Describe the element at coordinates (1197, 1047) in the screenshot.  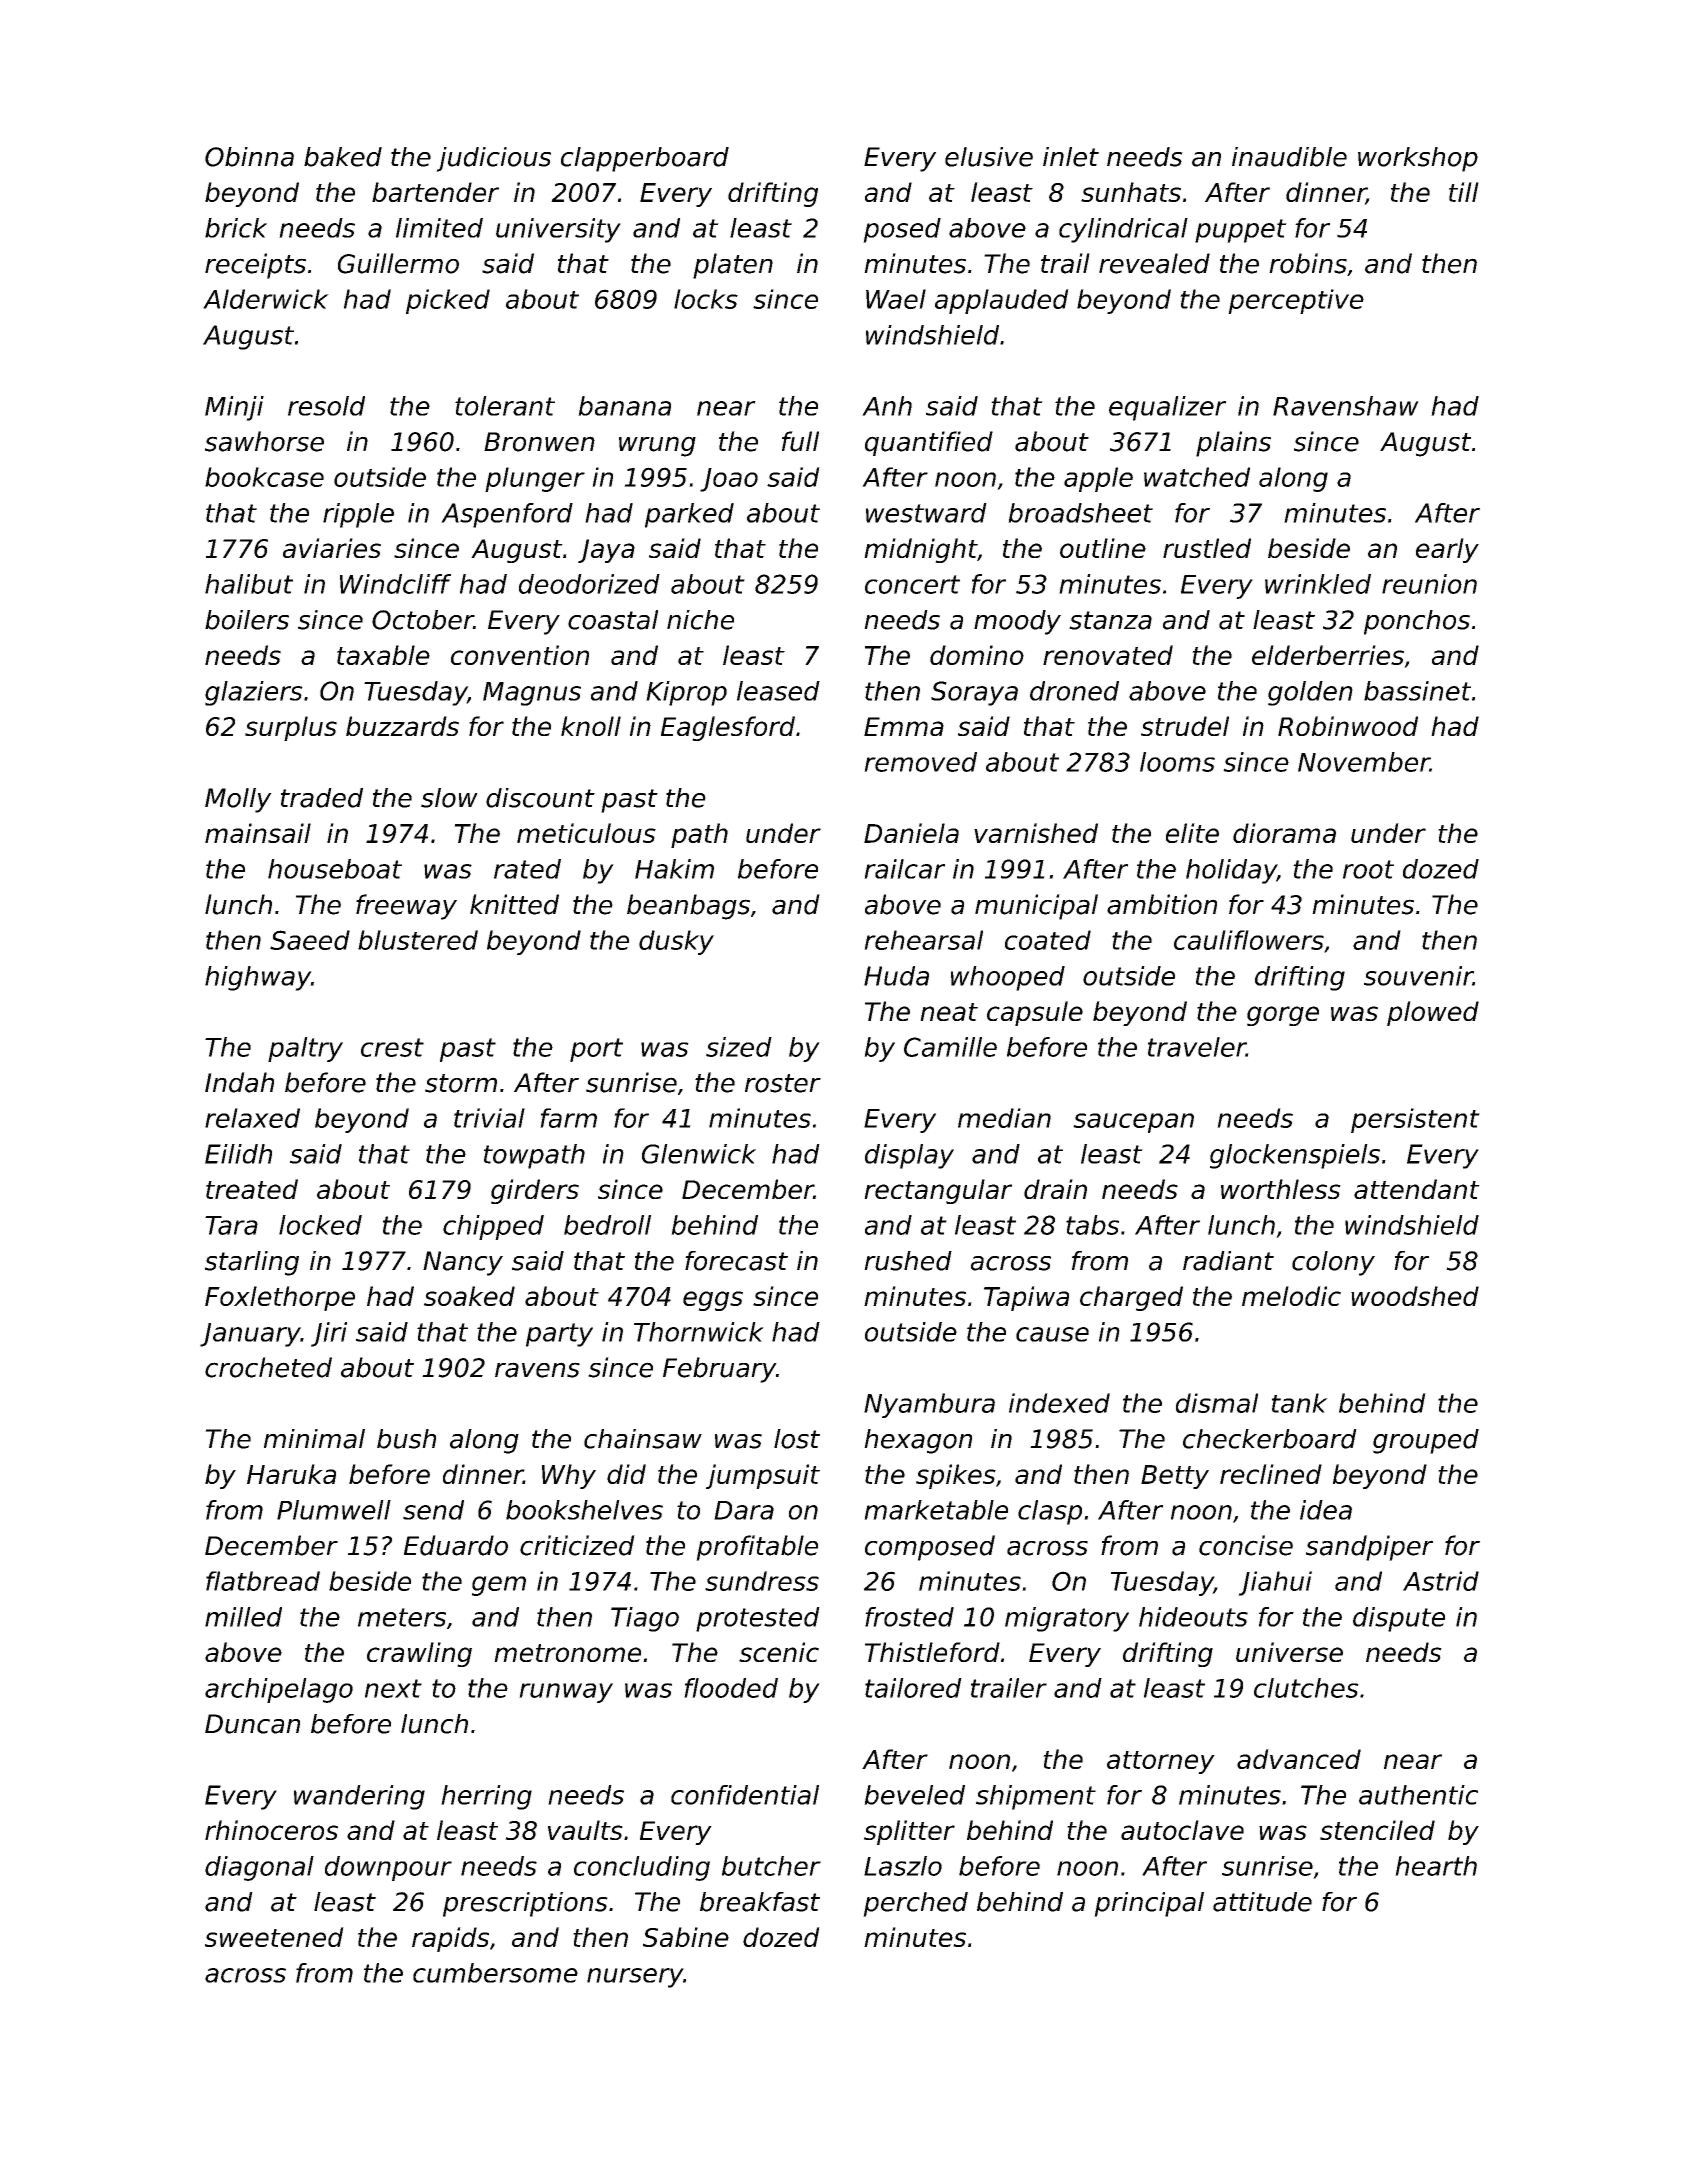
I see `traveler` at that location.
